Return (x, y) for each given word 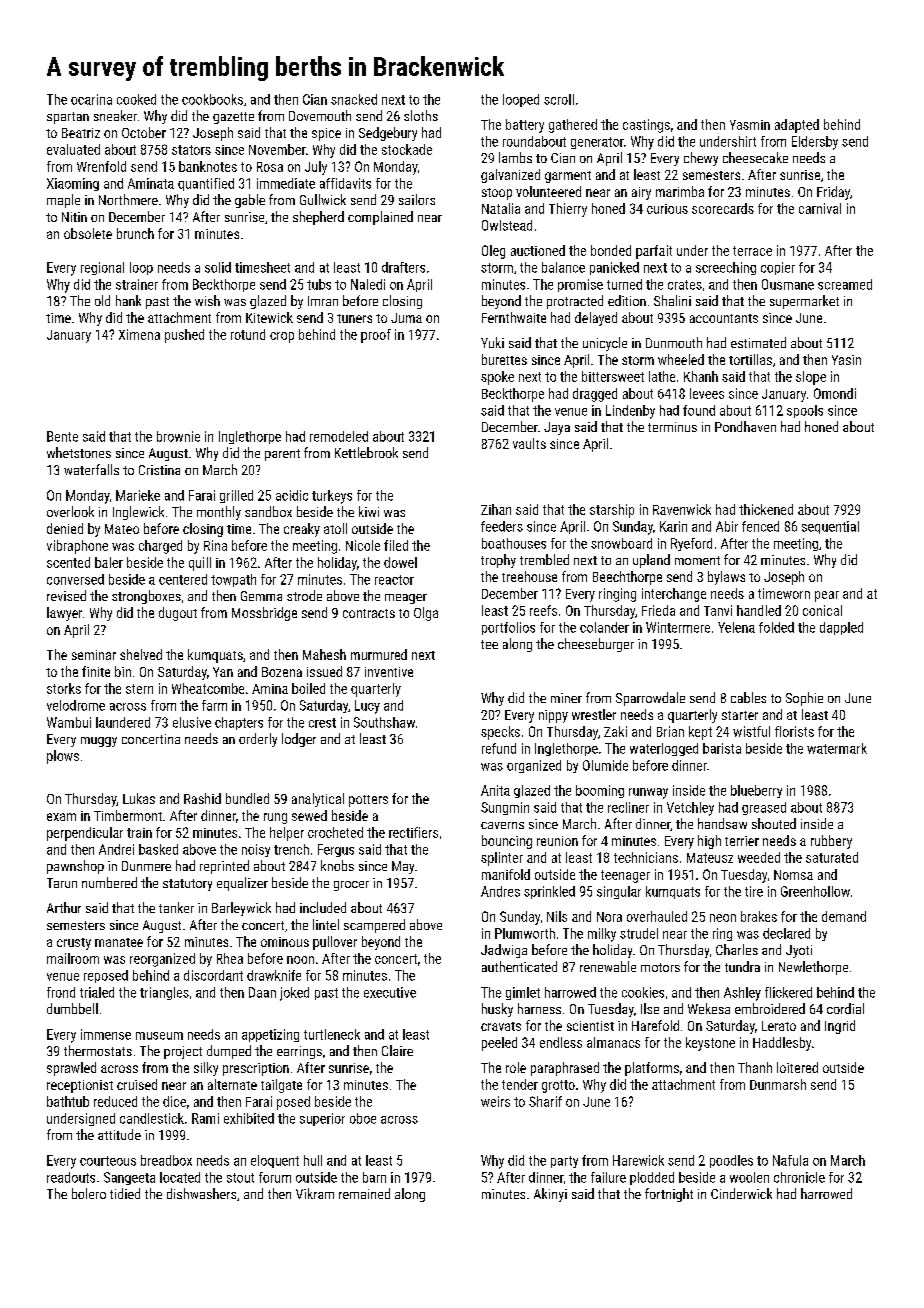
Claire (397, 1050)
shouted (774, 823)
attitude (119, 1134)
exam (61, 817)
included (323, 907)
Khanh (701, 376)
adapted (797, 126)
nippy (553, 716)
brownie (178, 436)
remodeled (339, 436)
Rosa (270, 167)
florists (794, 731)
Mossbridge (264, 614)
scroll (559, 99)
